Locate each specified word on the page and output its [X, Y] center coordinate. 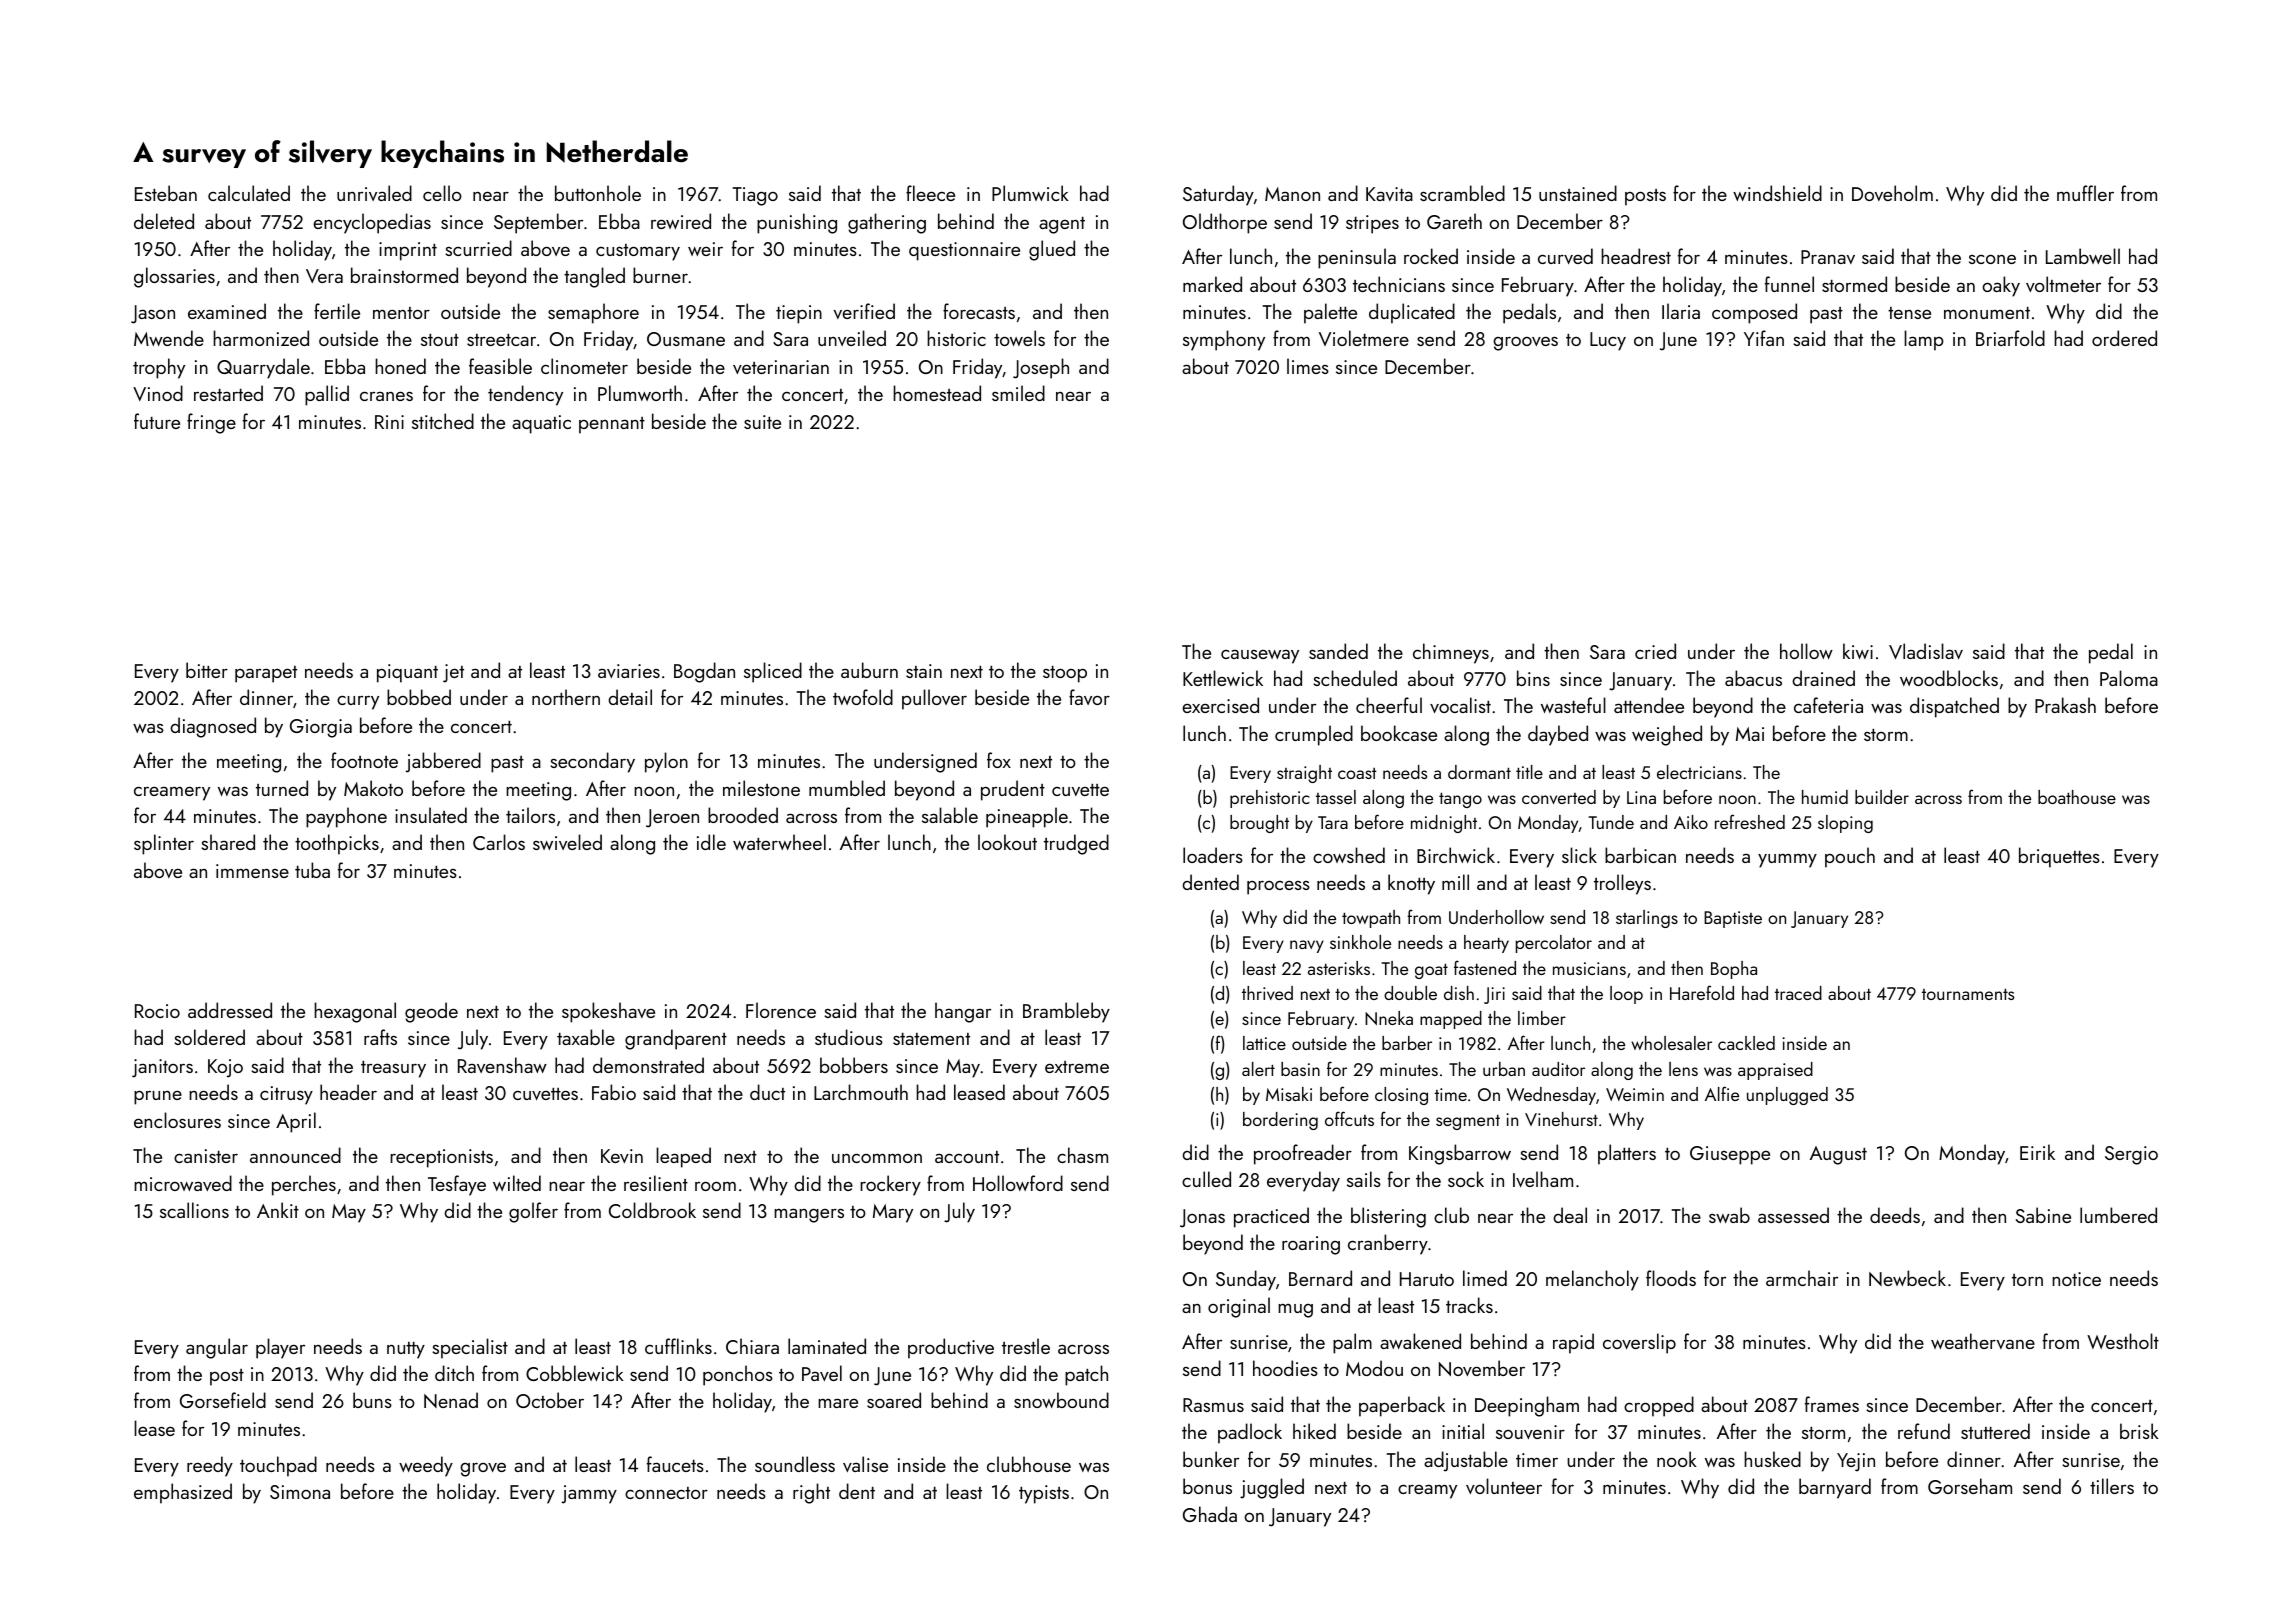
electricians [1699, 772]
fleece [930, 193]
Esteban [166, 193]
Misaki [1289, 1094]
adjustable [1466, 1461]
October [550, 1400]
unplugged [1787, 1096]
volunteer [1504, 1486]
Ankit [278, 1210]
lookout [1007, 842]
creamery [172, 793]
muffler [2085, 193]
